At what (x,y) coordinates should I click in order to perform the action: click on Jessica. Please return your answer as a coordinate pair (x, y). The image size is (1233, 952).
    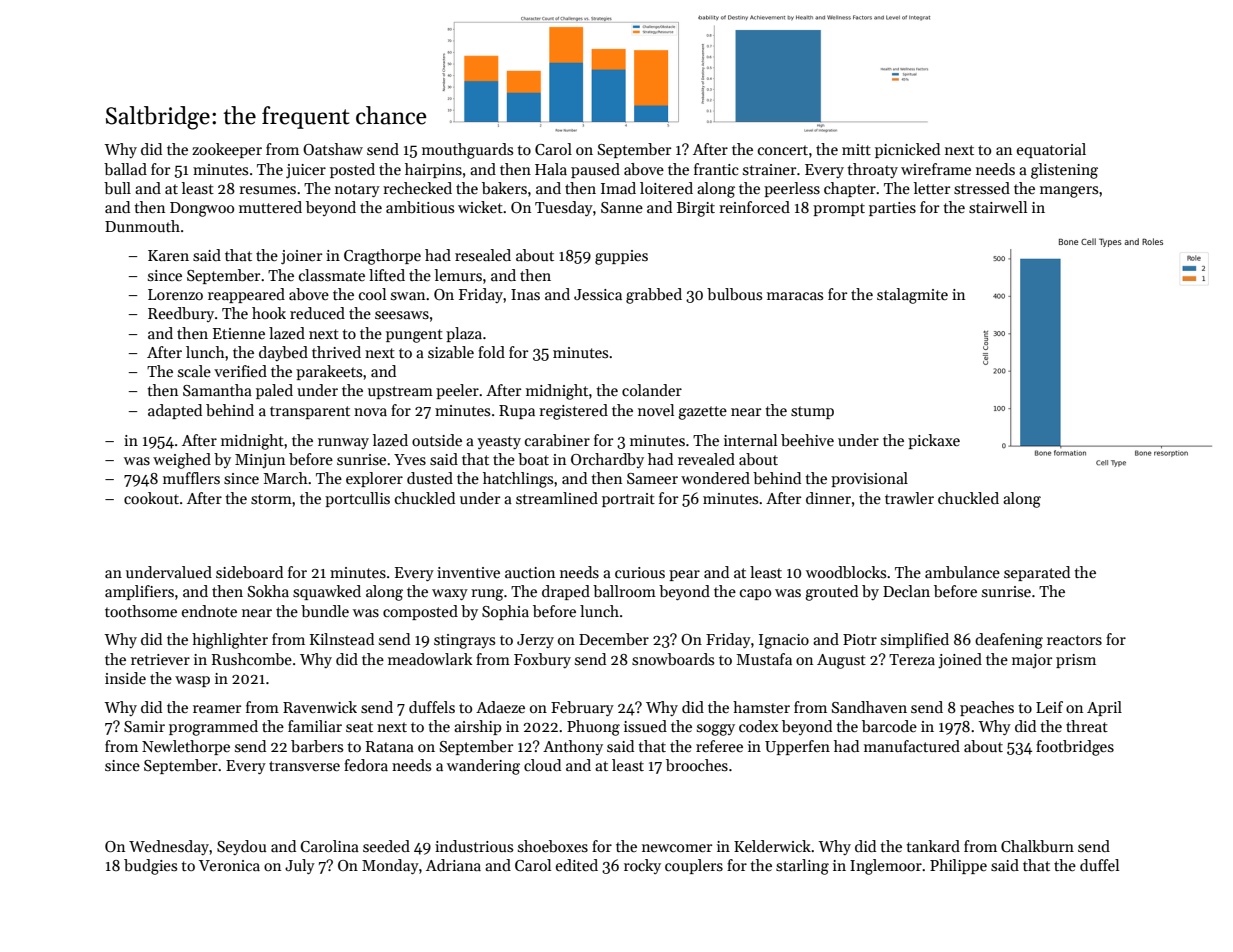
    Looking at the image, I should click on (598, 294).
